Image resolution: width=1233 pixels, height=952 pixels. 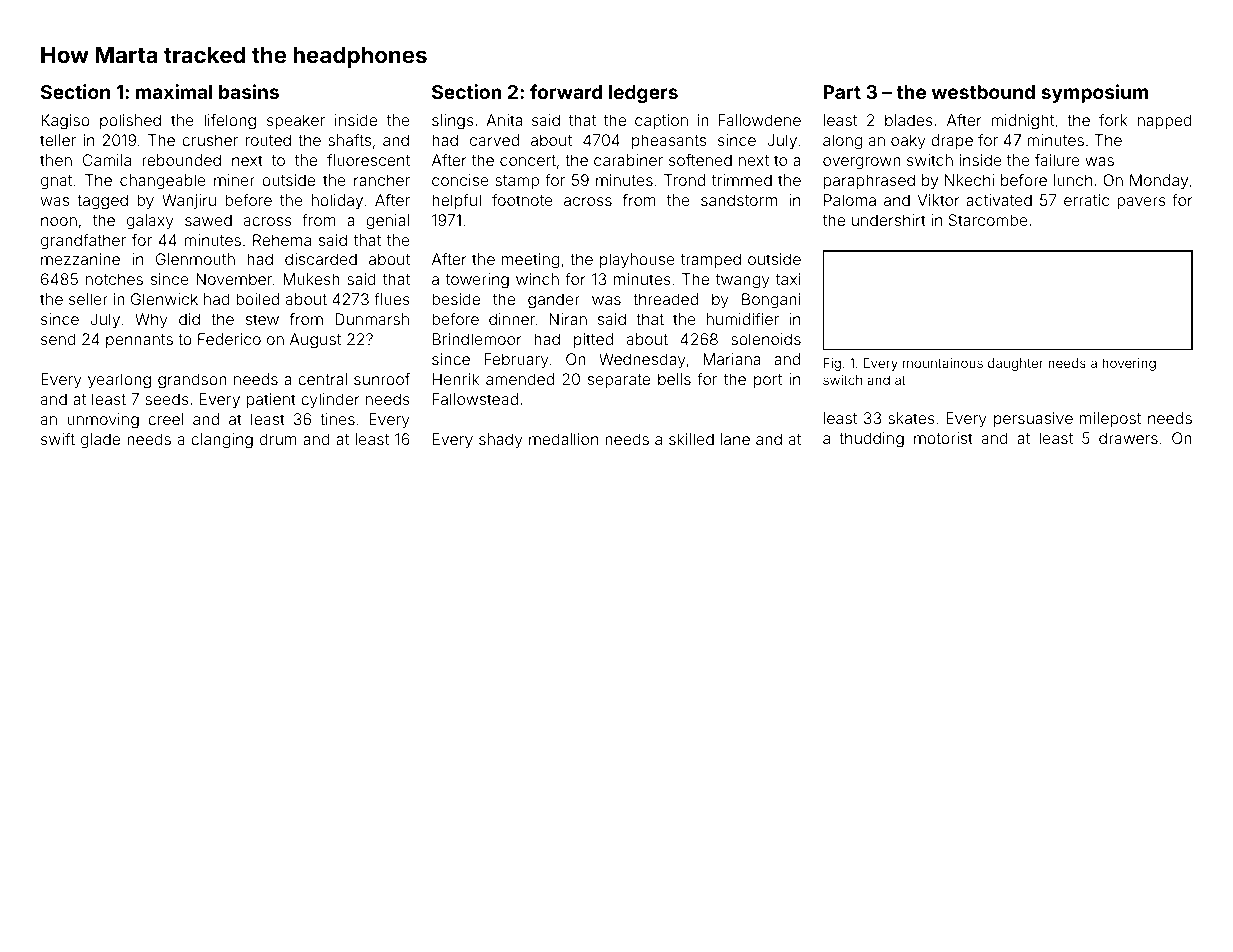 What do you see at coordinates (563, 439) in the page?
I see `medallion` at bounding box center [563, 439].
